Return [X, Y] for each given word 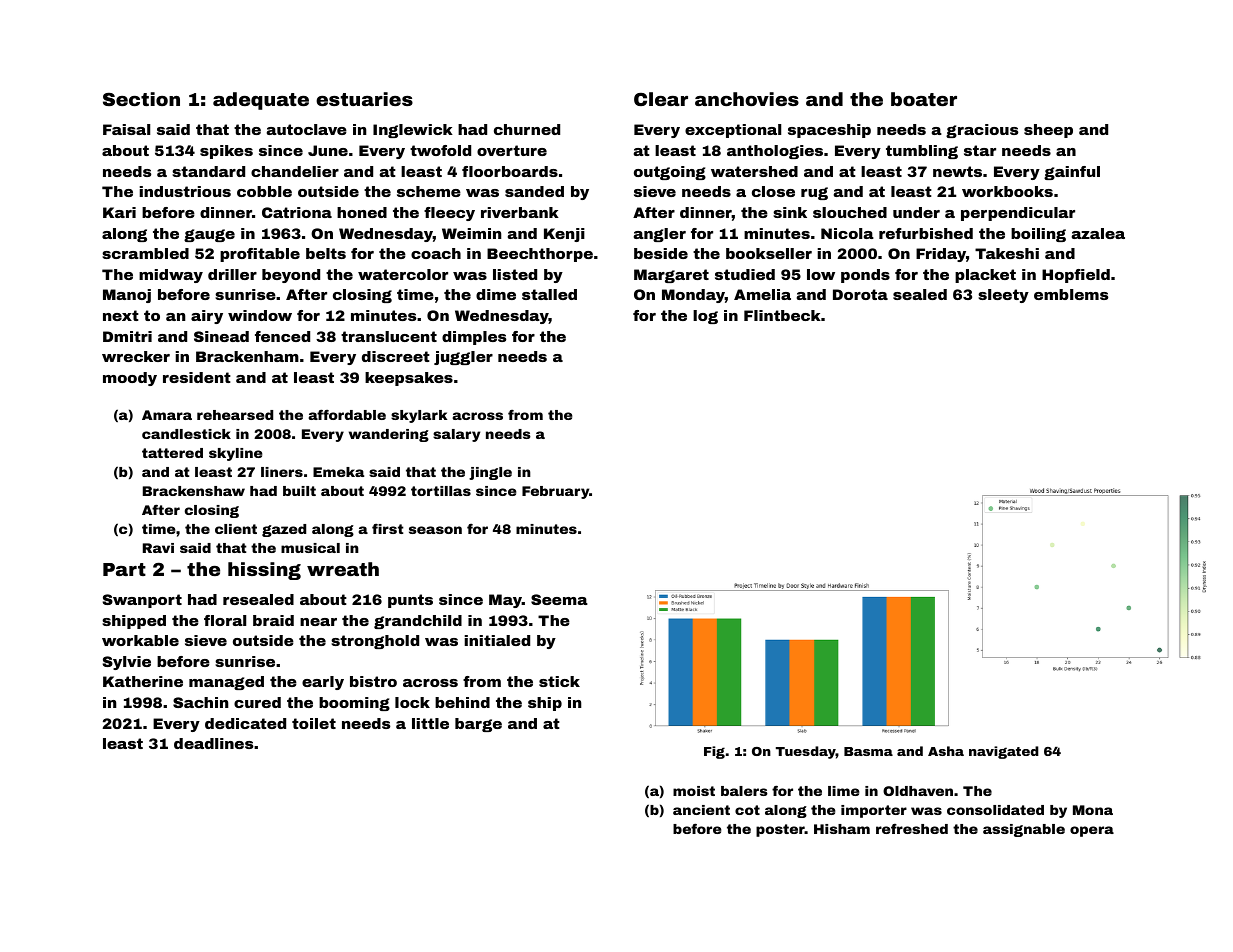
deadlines [213, 743]
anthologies [775, 152]
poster [780, 830]
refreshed [912, 829]
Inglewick [413, 131]
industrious [185, 191]
